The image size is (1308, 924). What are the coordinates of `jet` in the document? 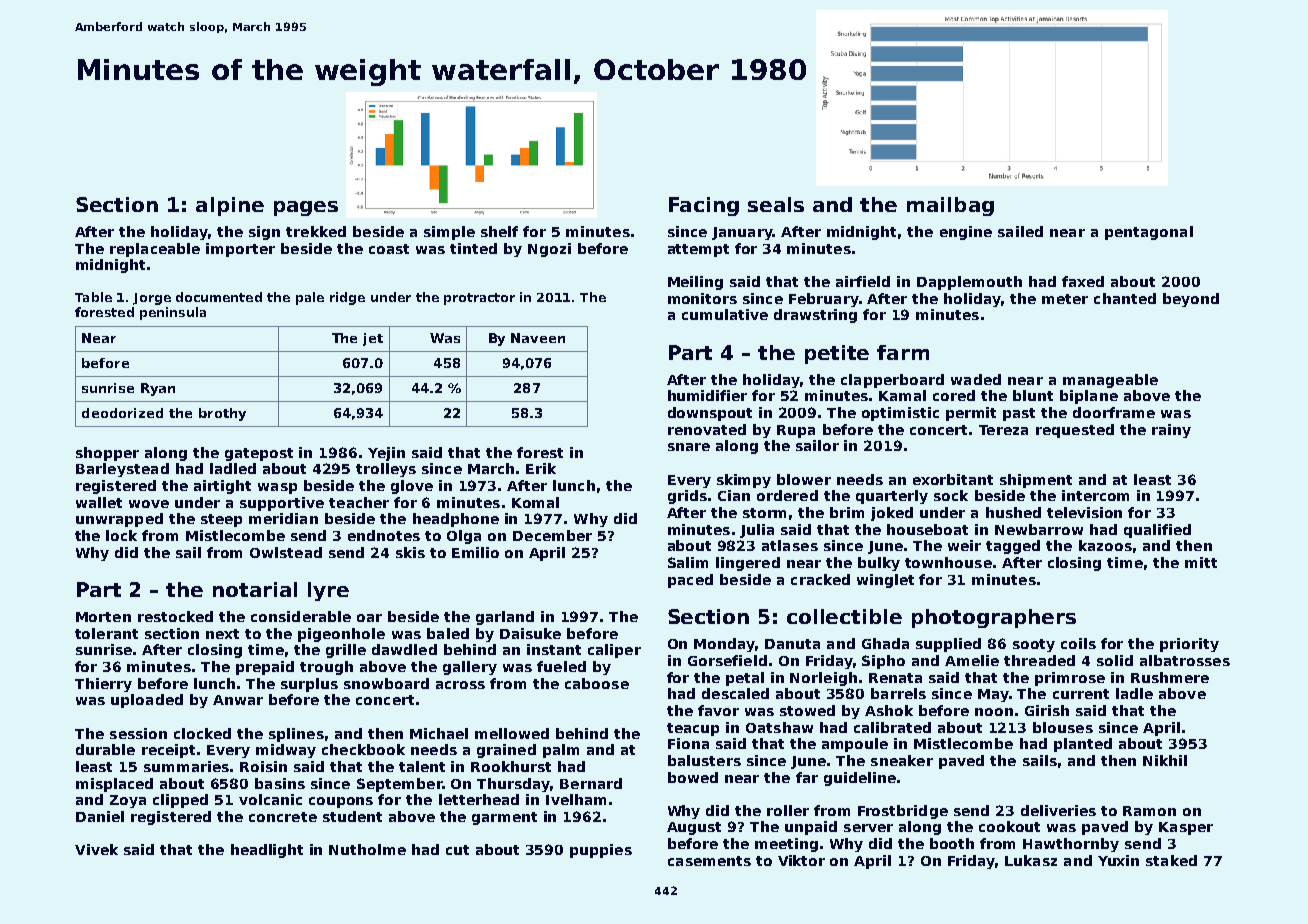 It's located at (373, 339).
